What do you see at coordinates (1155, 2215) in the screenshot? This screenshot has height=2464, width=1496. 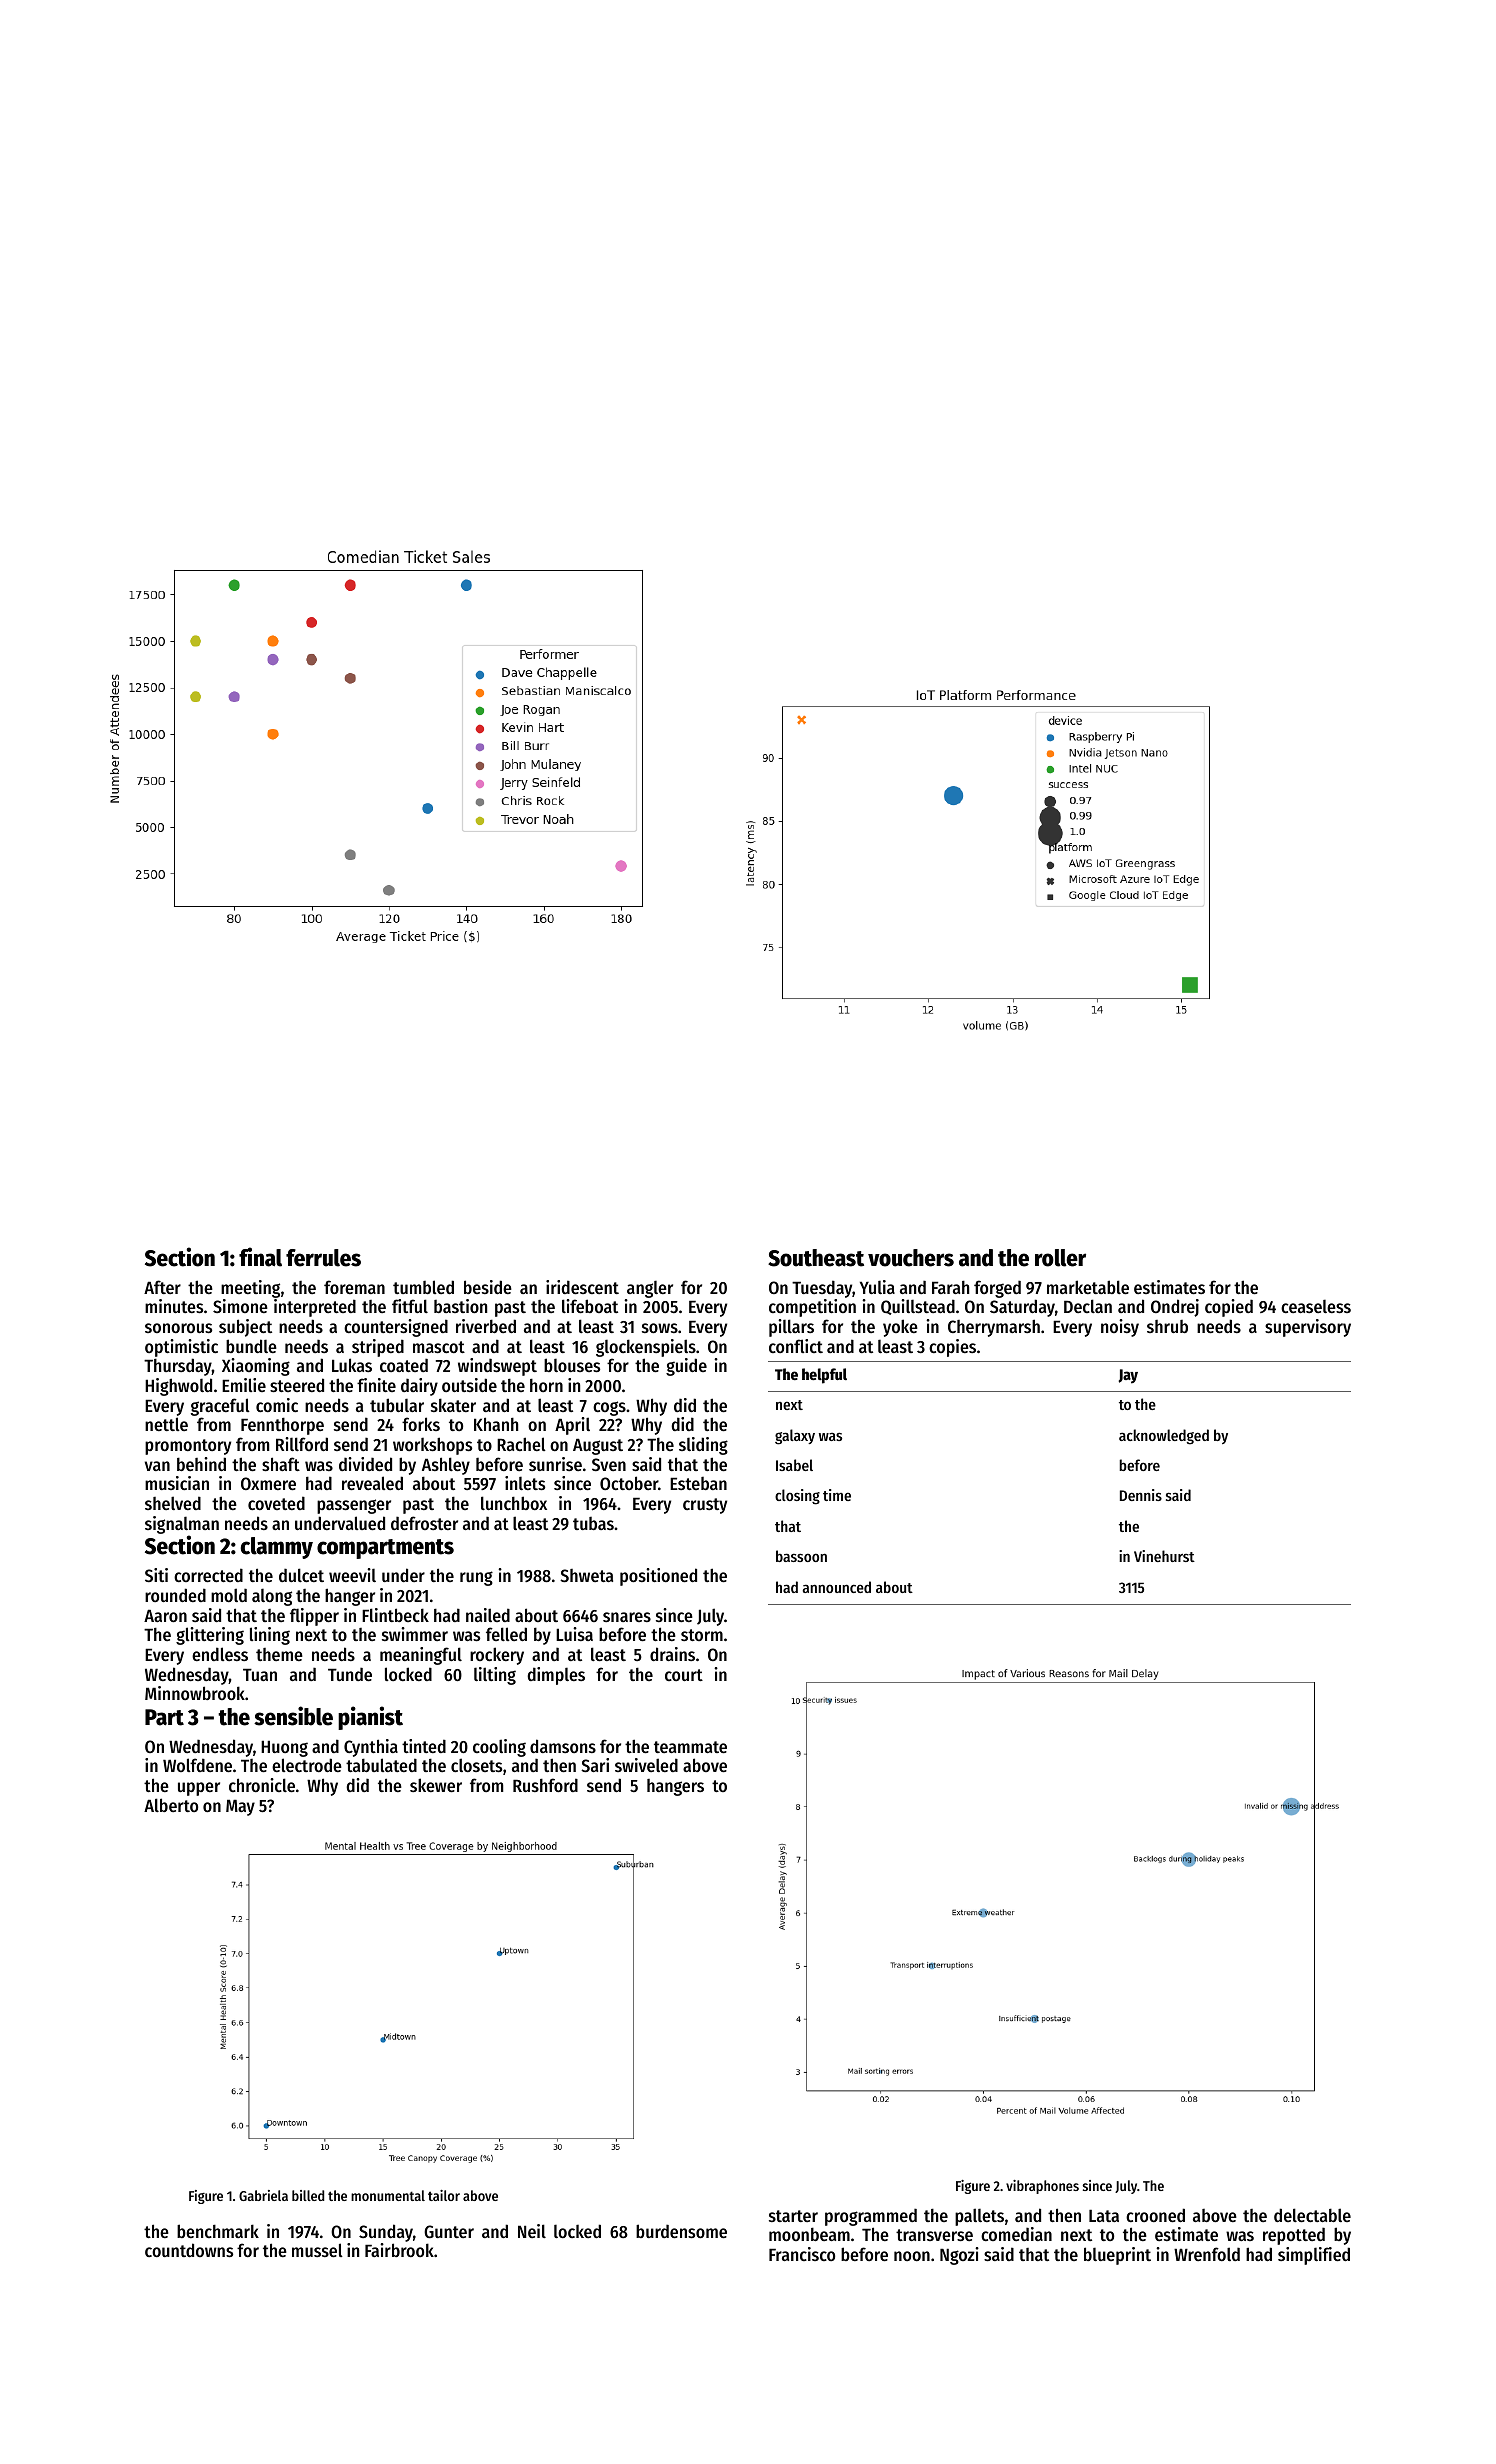 I see `crooned` at bounding box center [1155, 2215].
